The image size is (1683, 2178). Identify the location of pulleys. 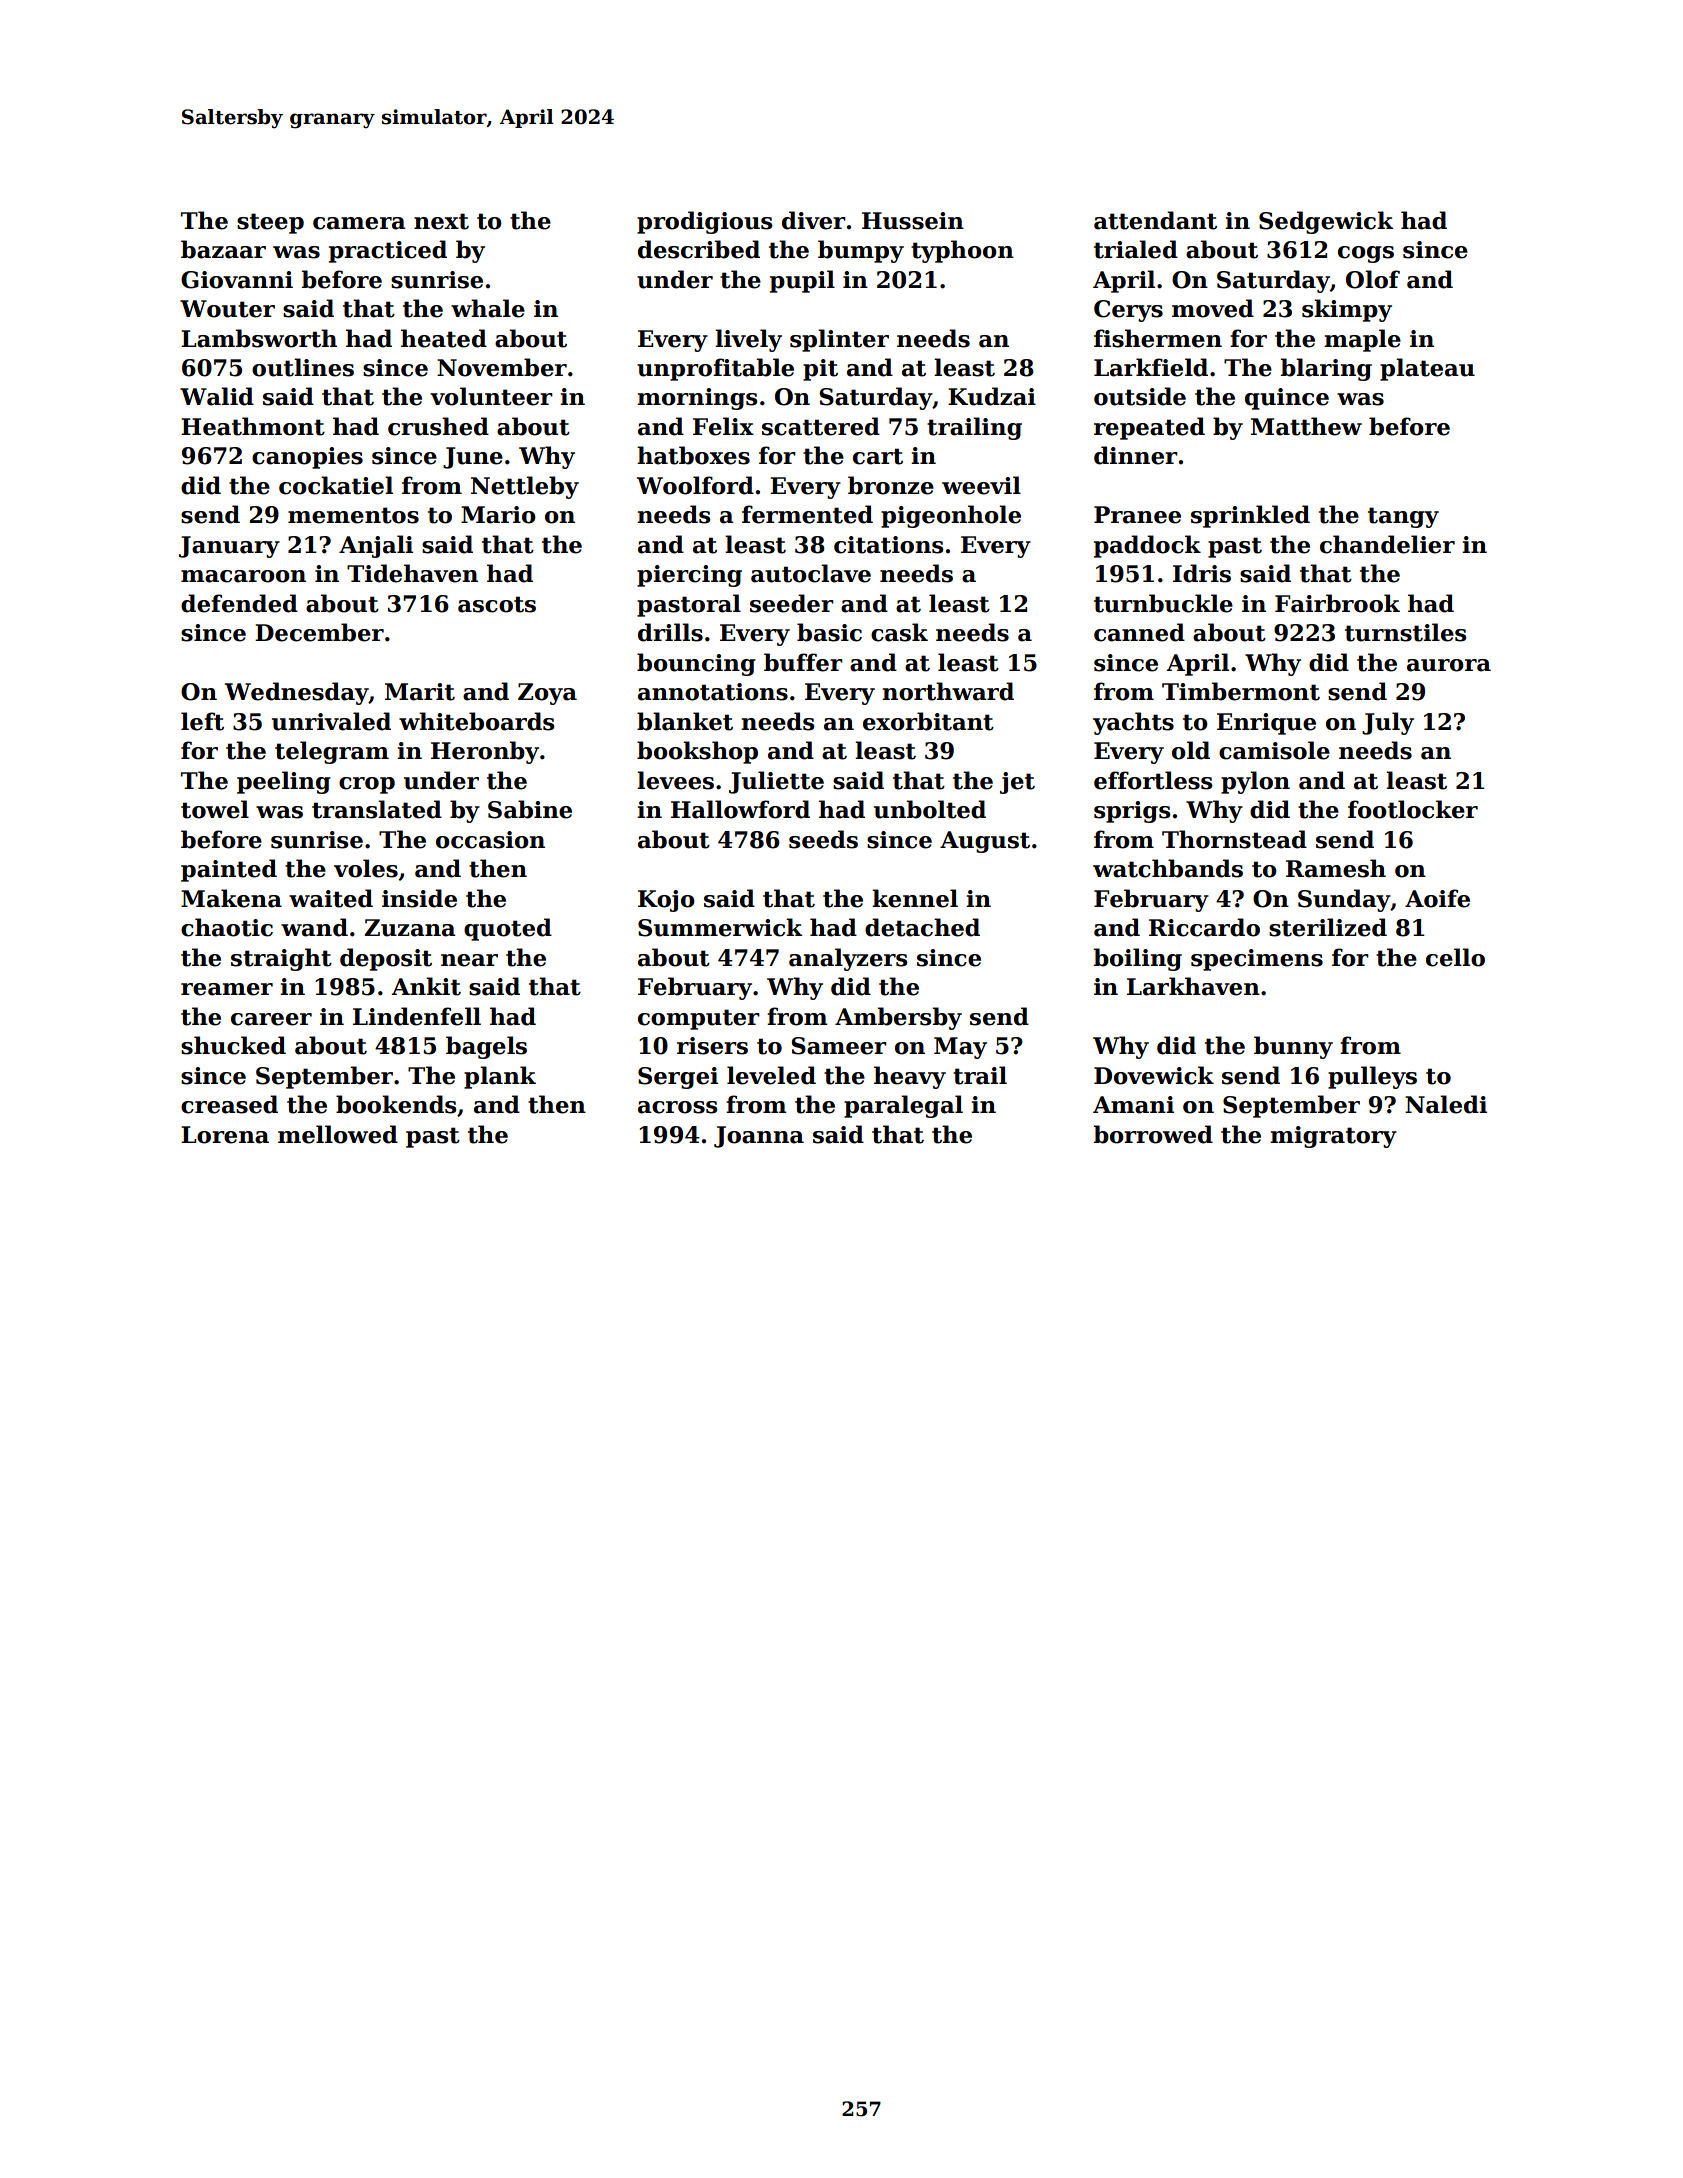
(1372, 1077).
